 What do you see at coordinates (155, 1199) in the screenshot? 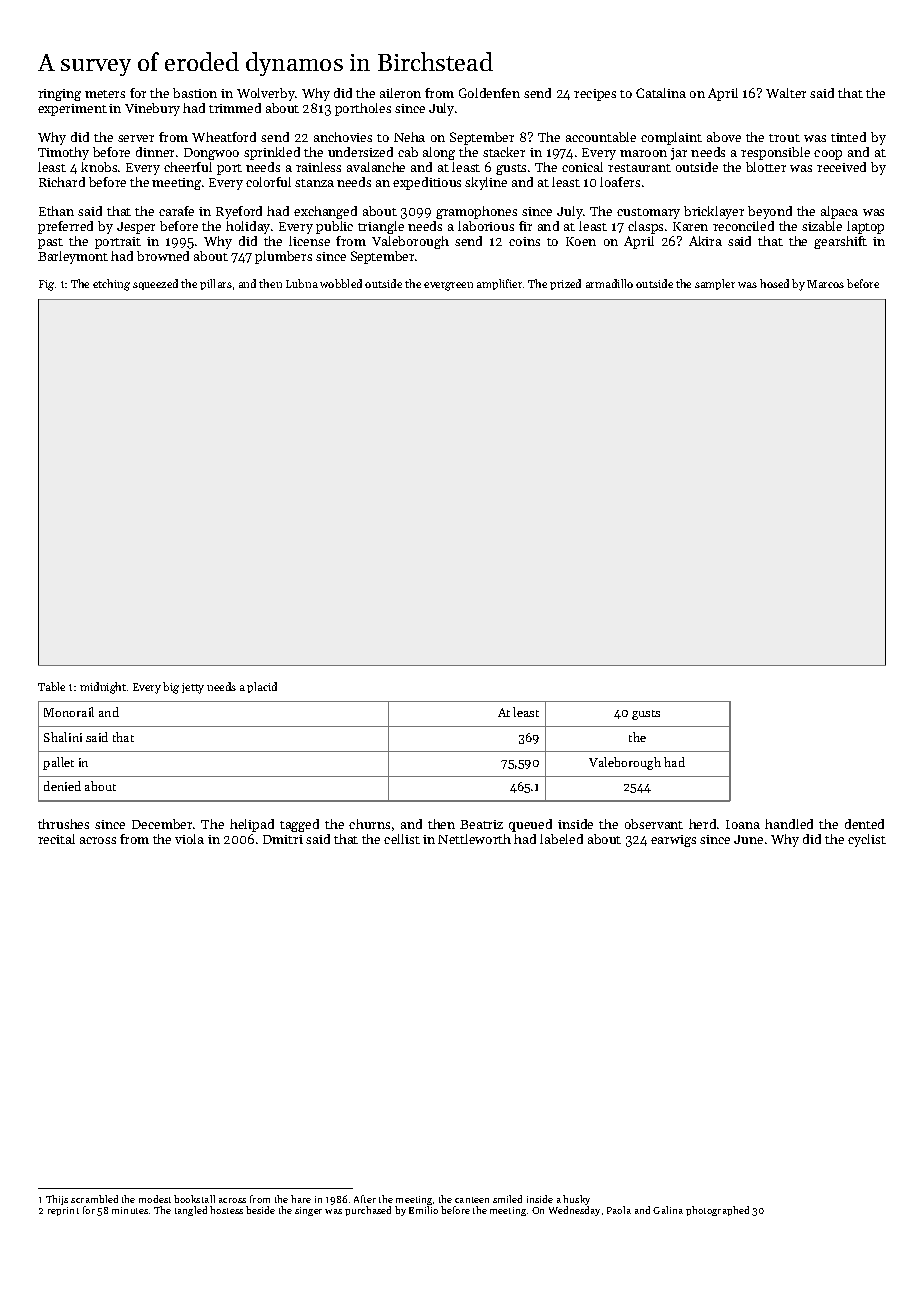
I see `modest` at bounding box center [155, 1199].
